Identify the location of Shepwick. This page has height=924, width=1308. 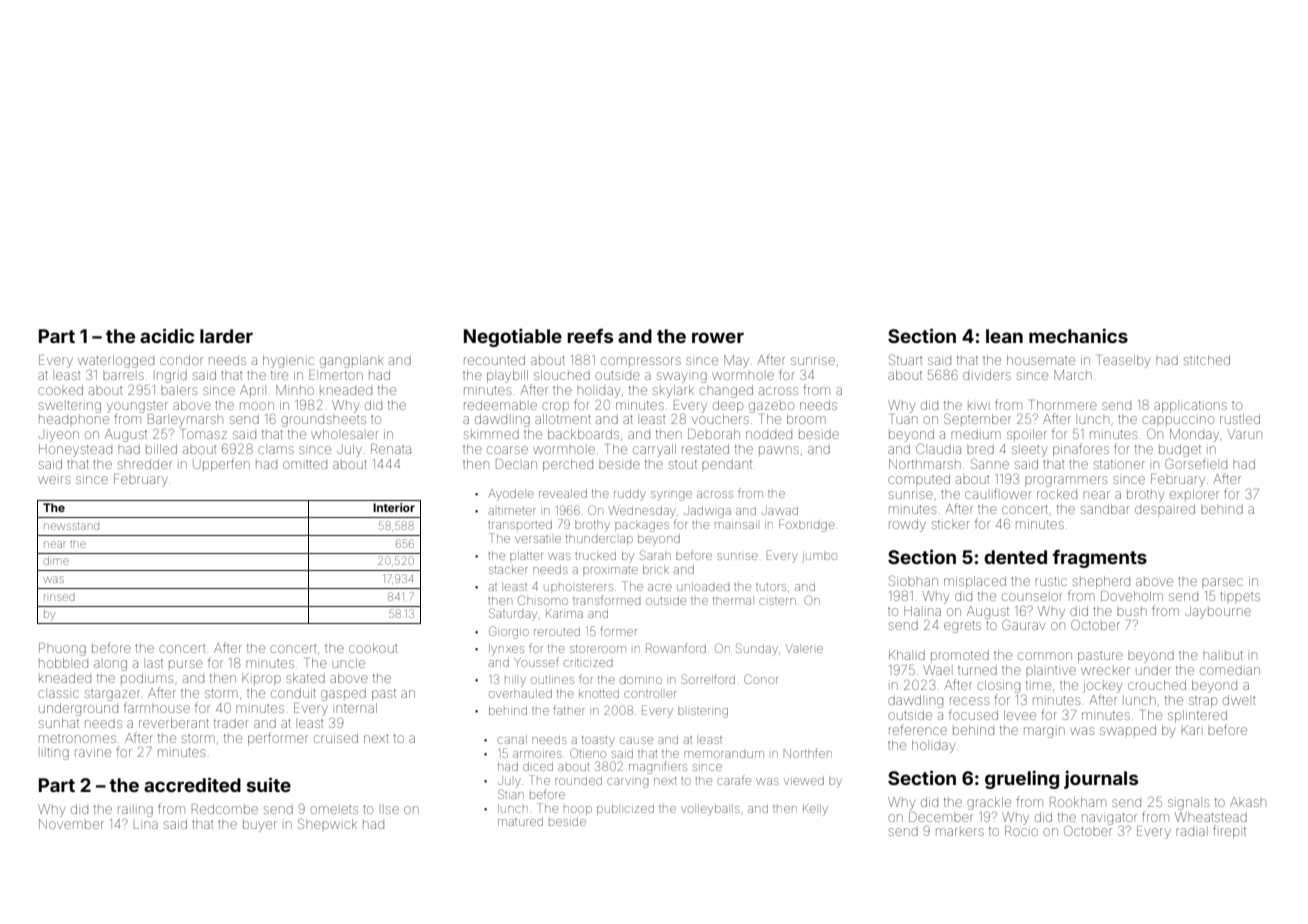
(327, 823).
